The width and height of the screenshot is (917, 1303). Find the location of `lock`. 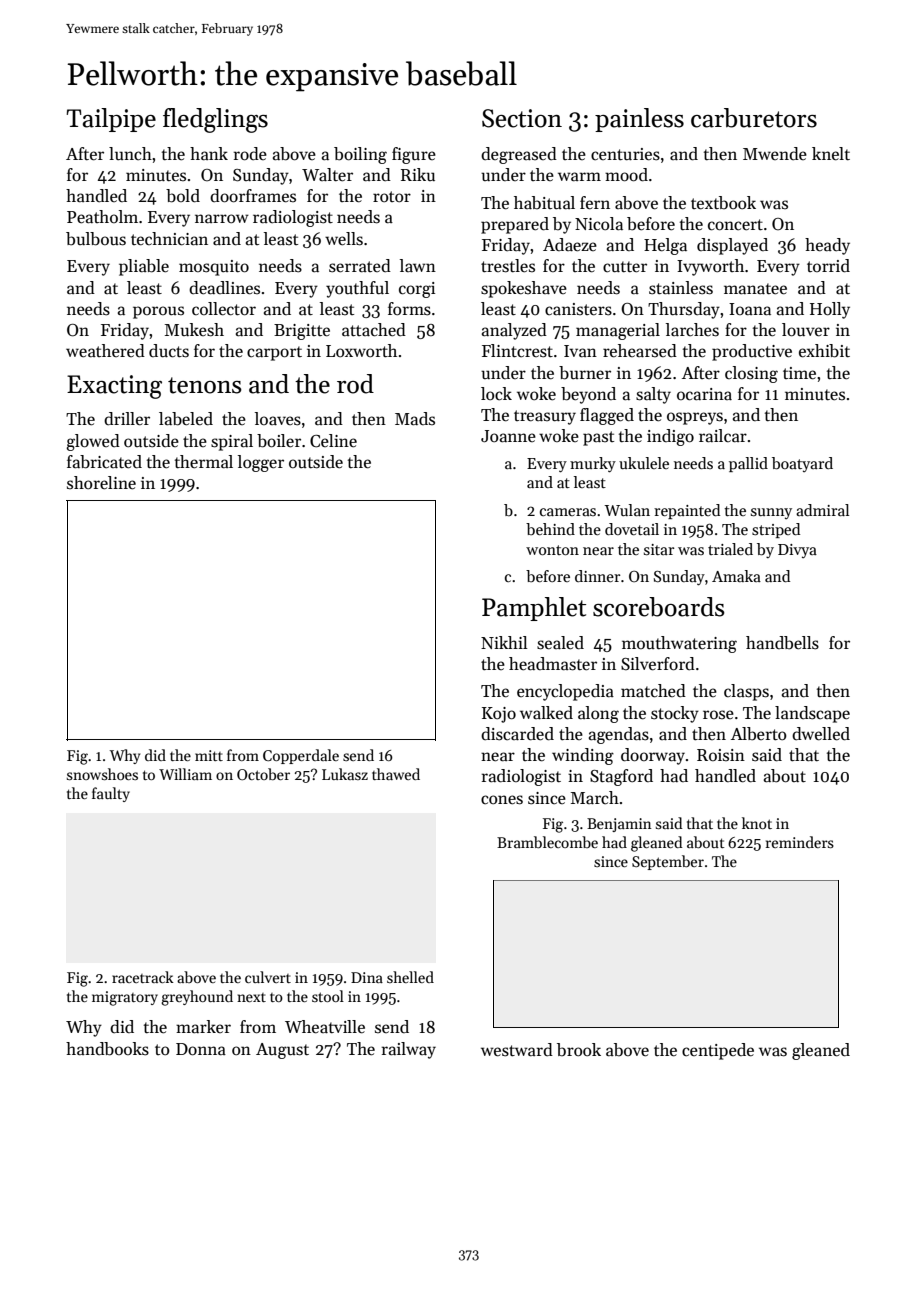

lock is located at coordinates (496, 394).
